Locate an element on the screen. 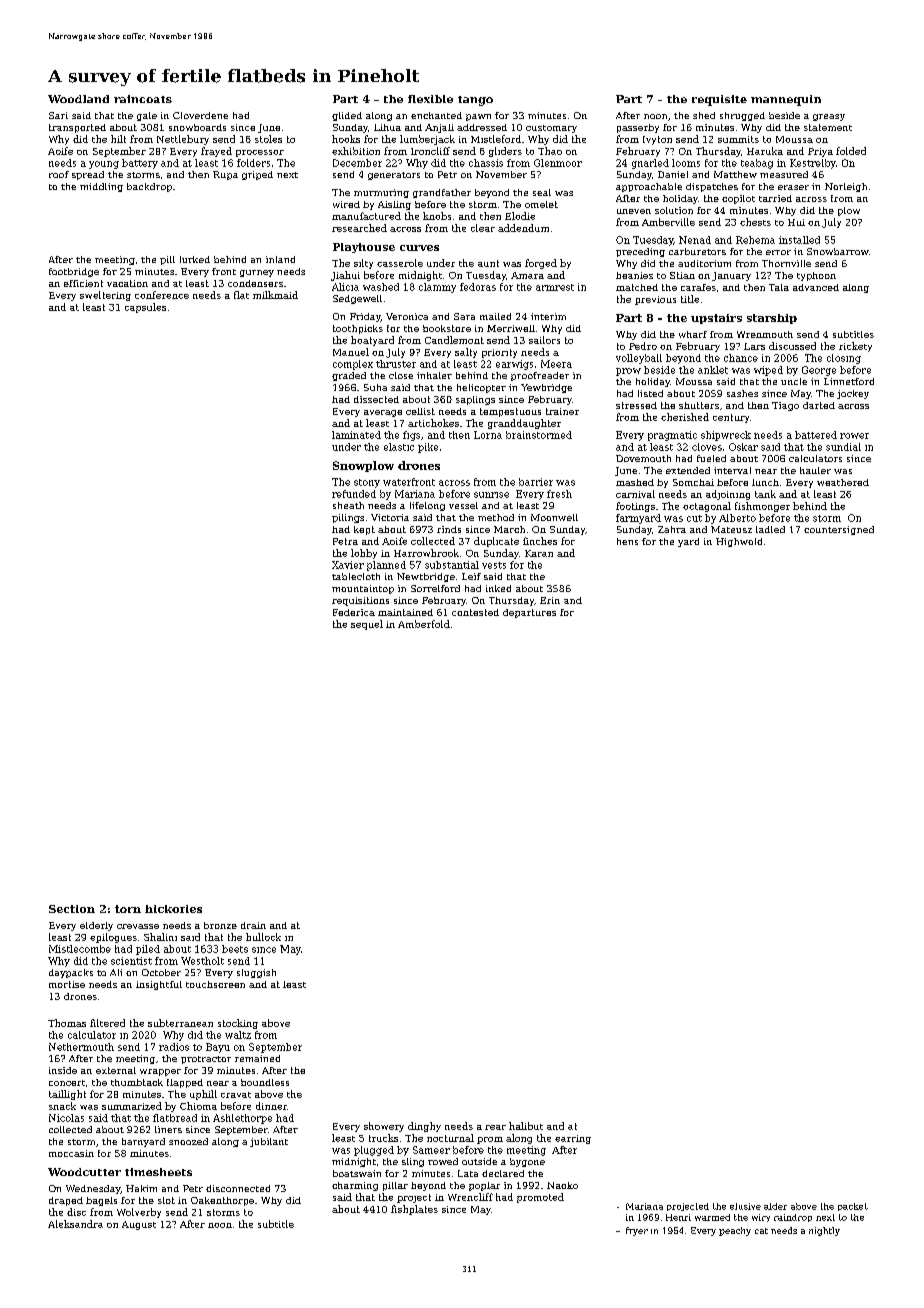  refunded is located at coordinates (354, 494).
